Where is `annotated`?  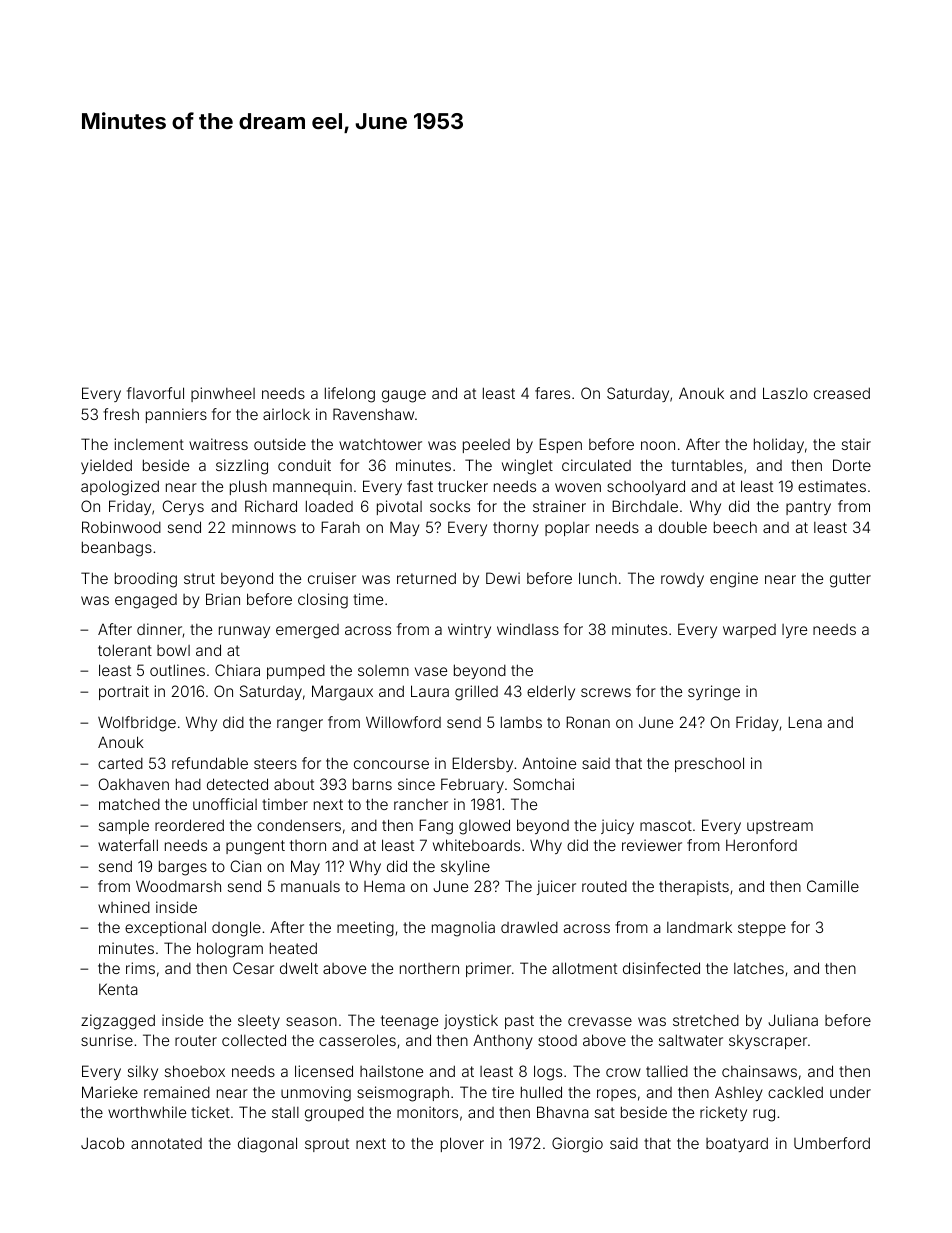 annotated is located at coordinates (166, 1143).
